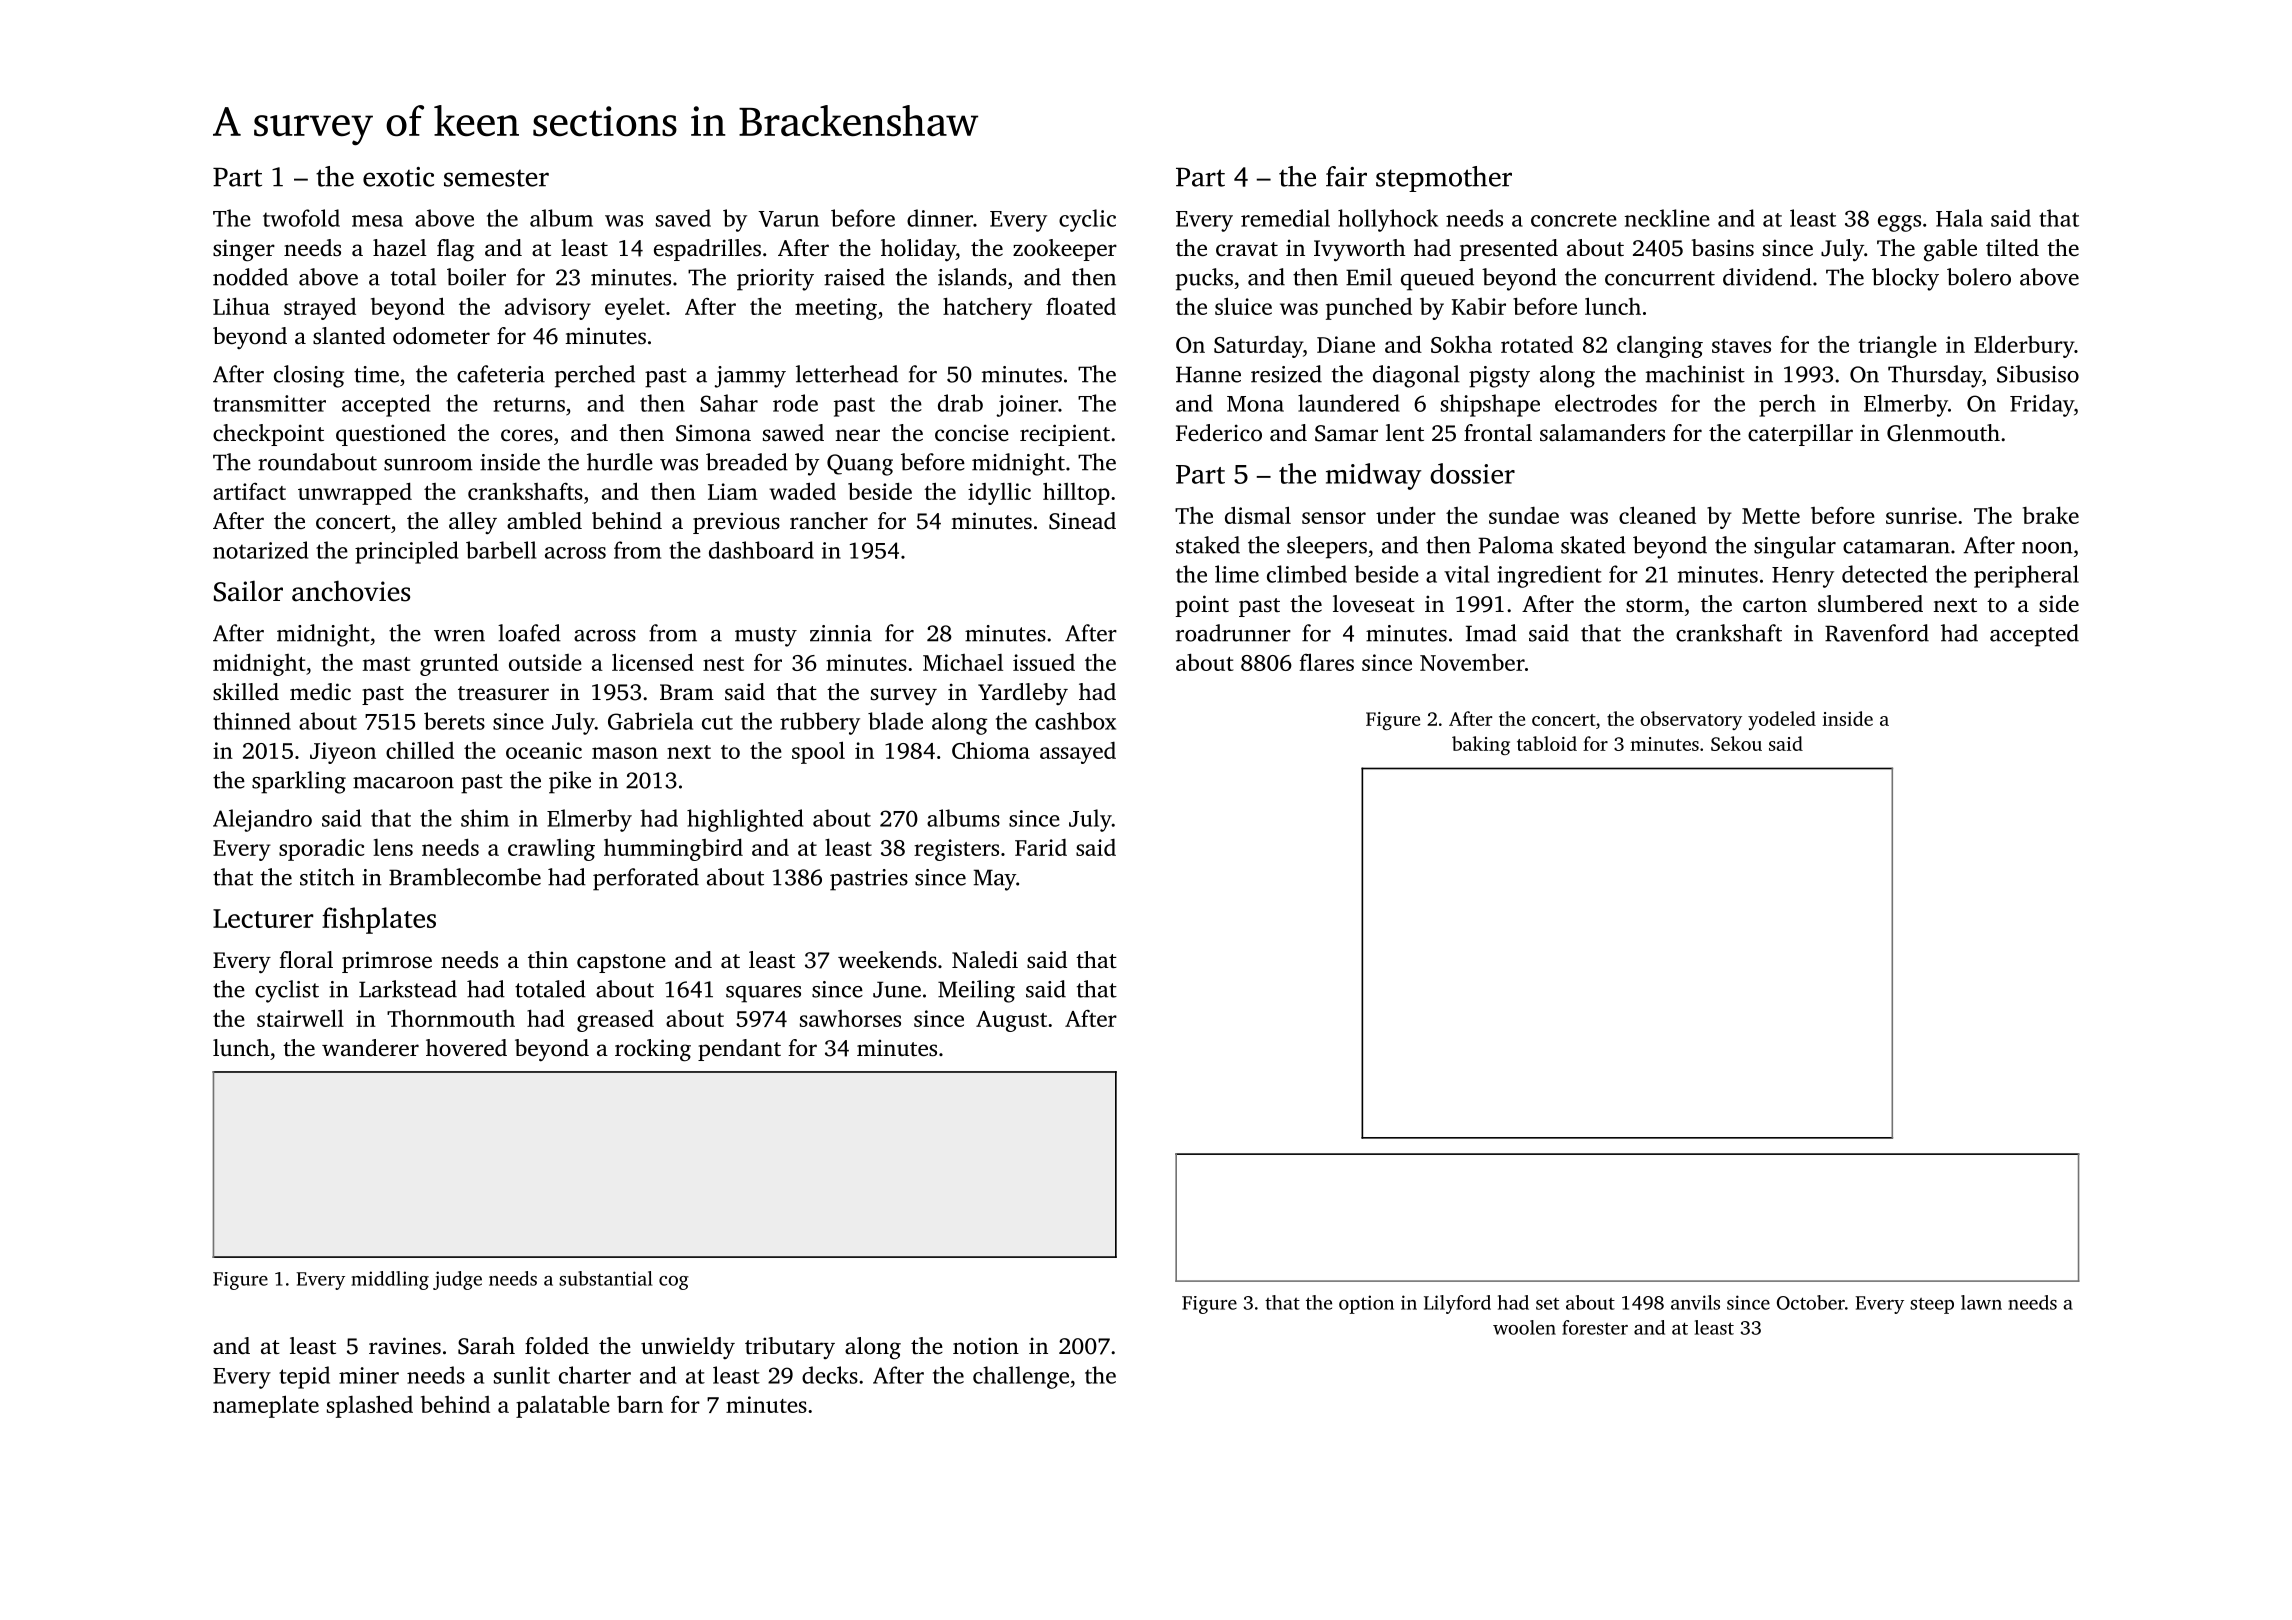 This document has width=2292, height=1620. I want to click on hummingbird, so click(673, 849).
